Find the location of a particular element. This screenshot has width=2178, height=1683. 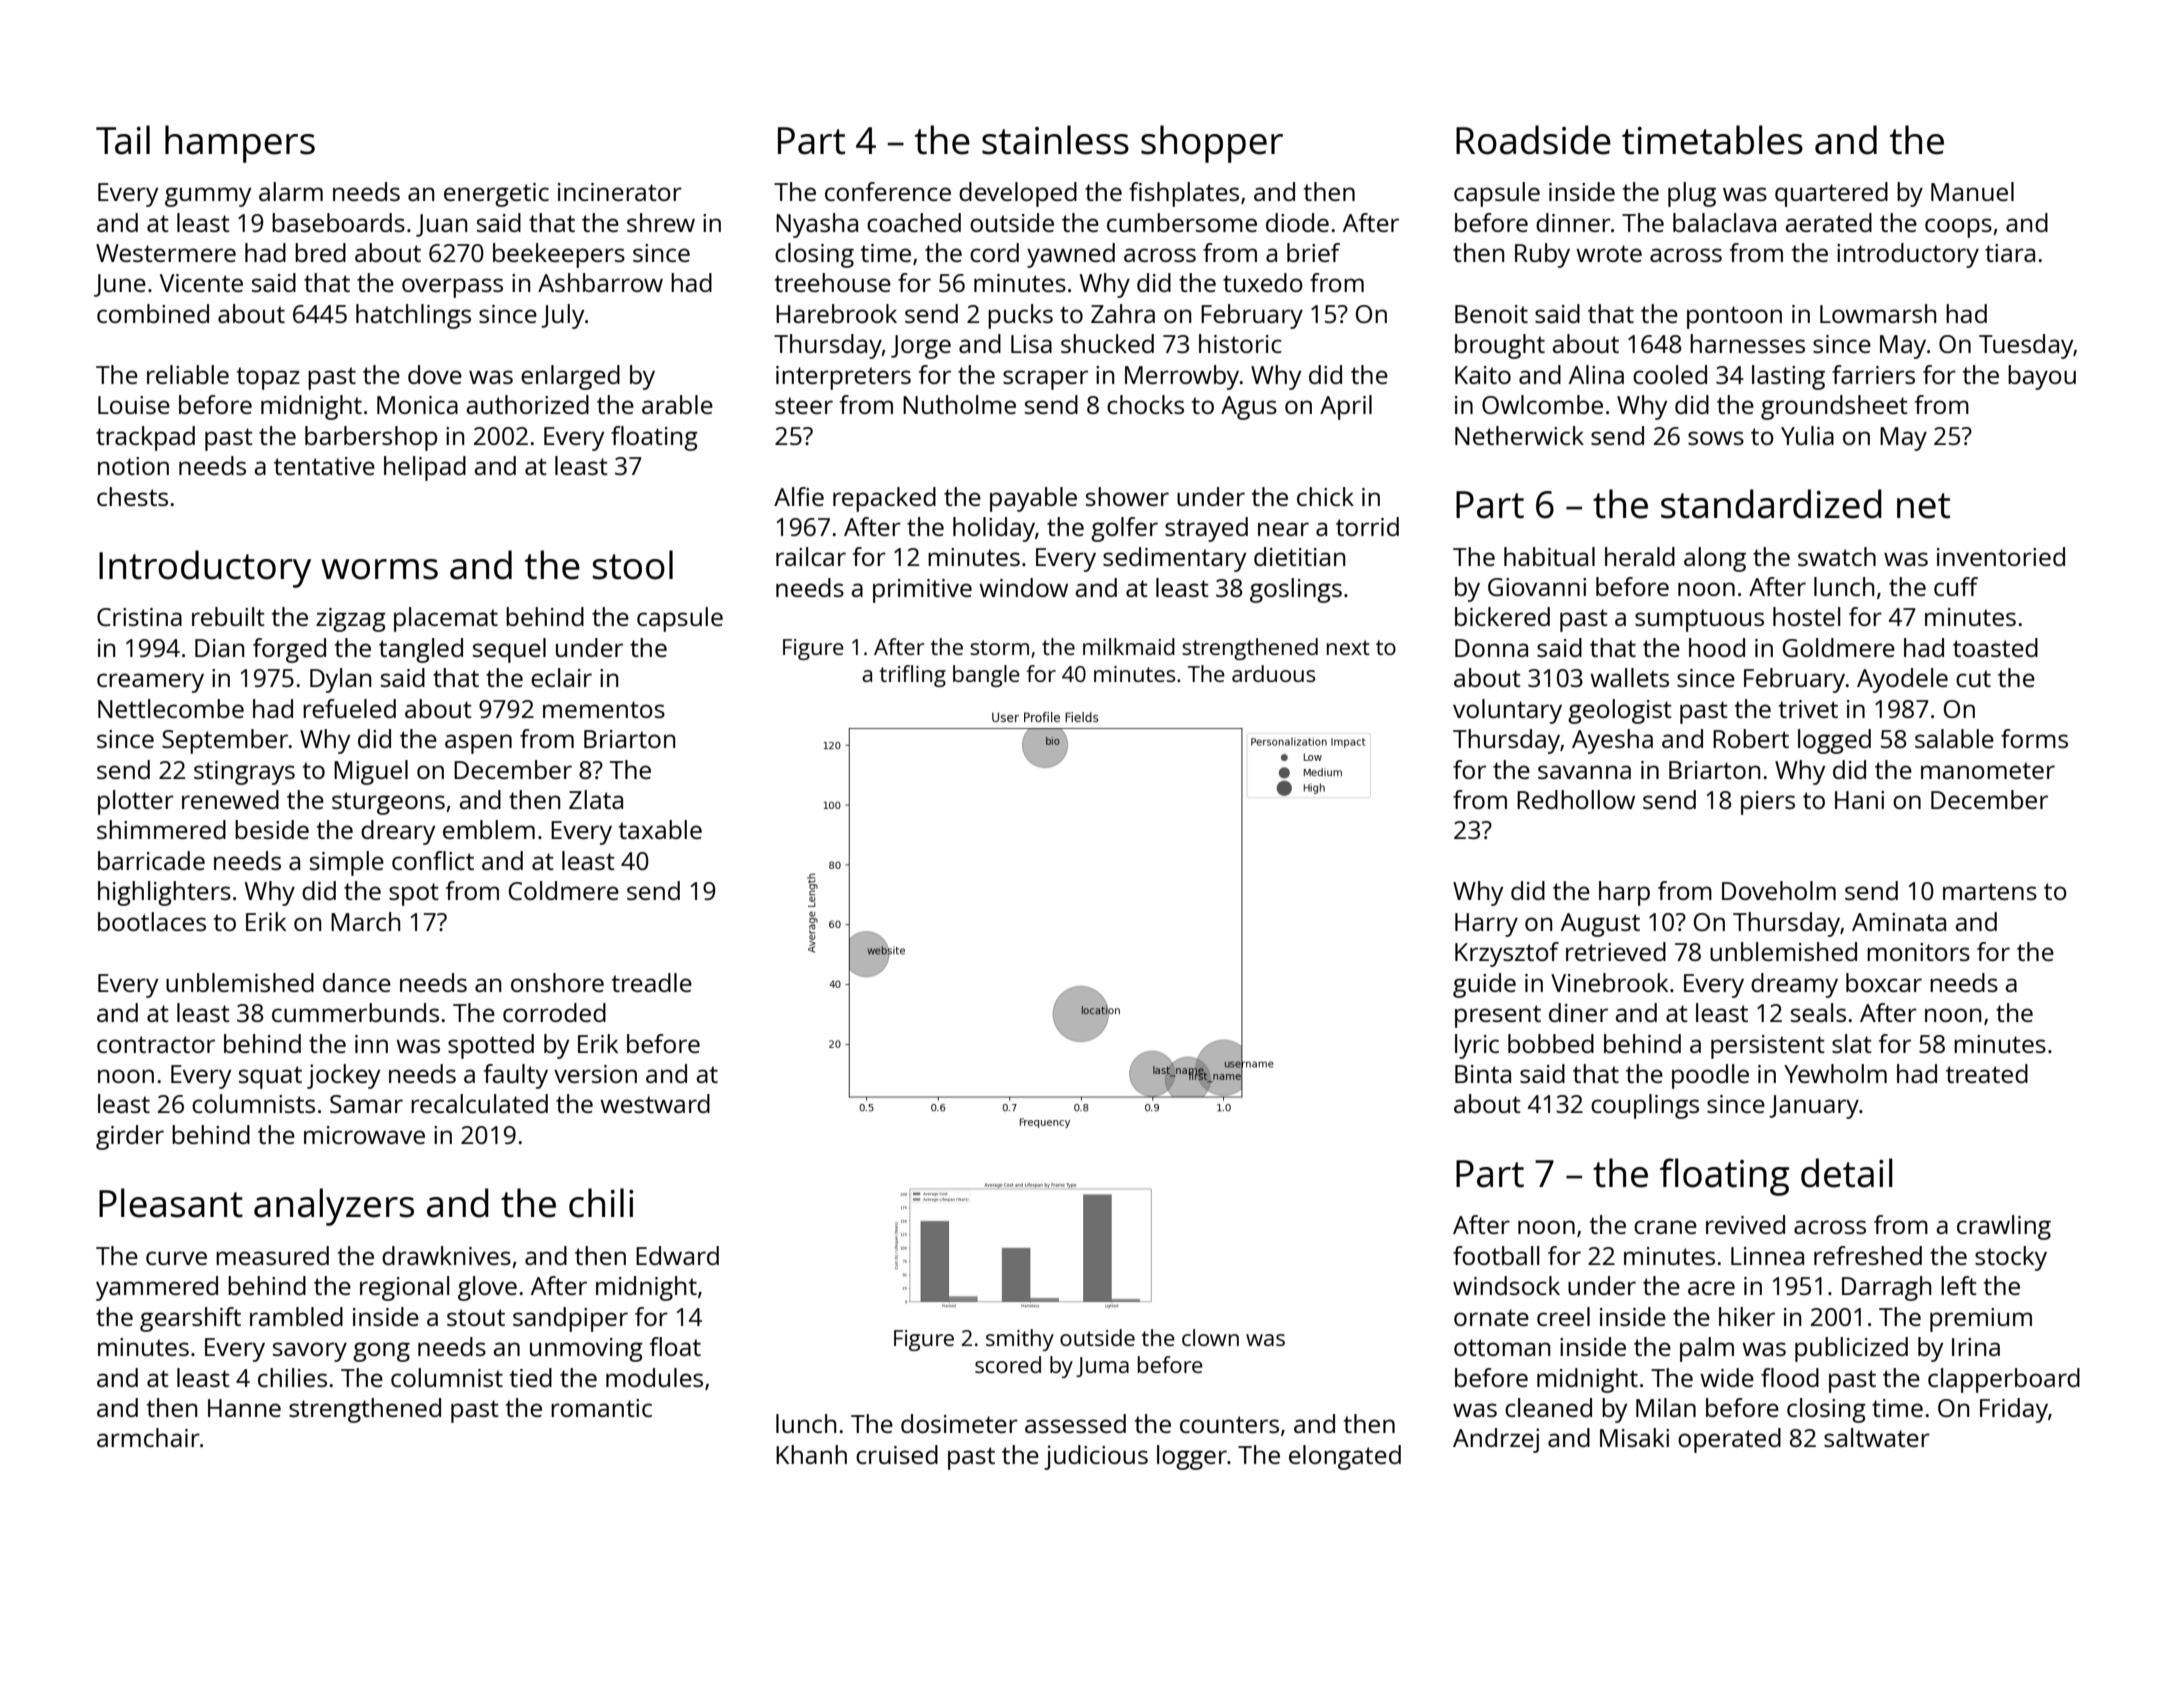

crawling is located at coordinates (2004, 1227).
